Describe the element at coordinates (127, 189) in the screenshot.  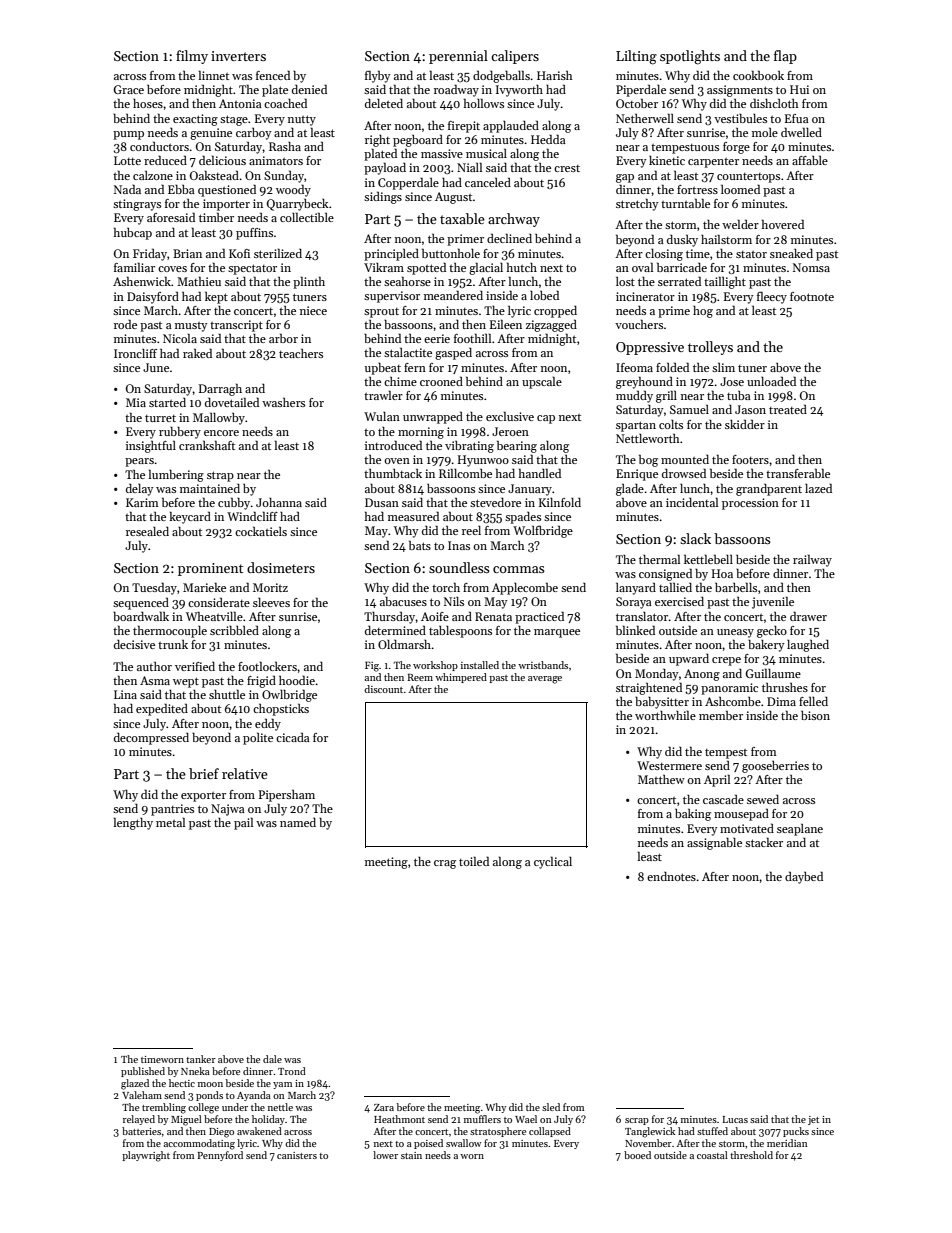
I see `Nada` at that location.
